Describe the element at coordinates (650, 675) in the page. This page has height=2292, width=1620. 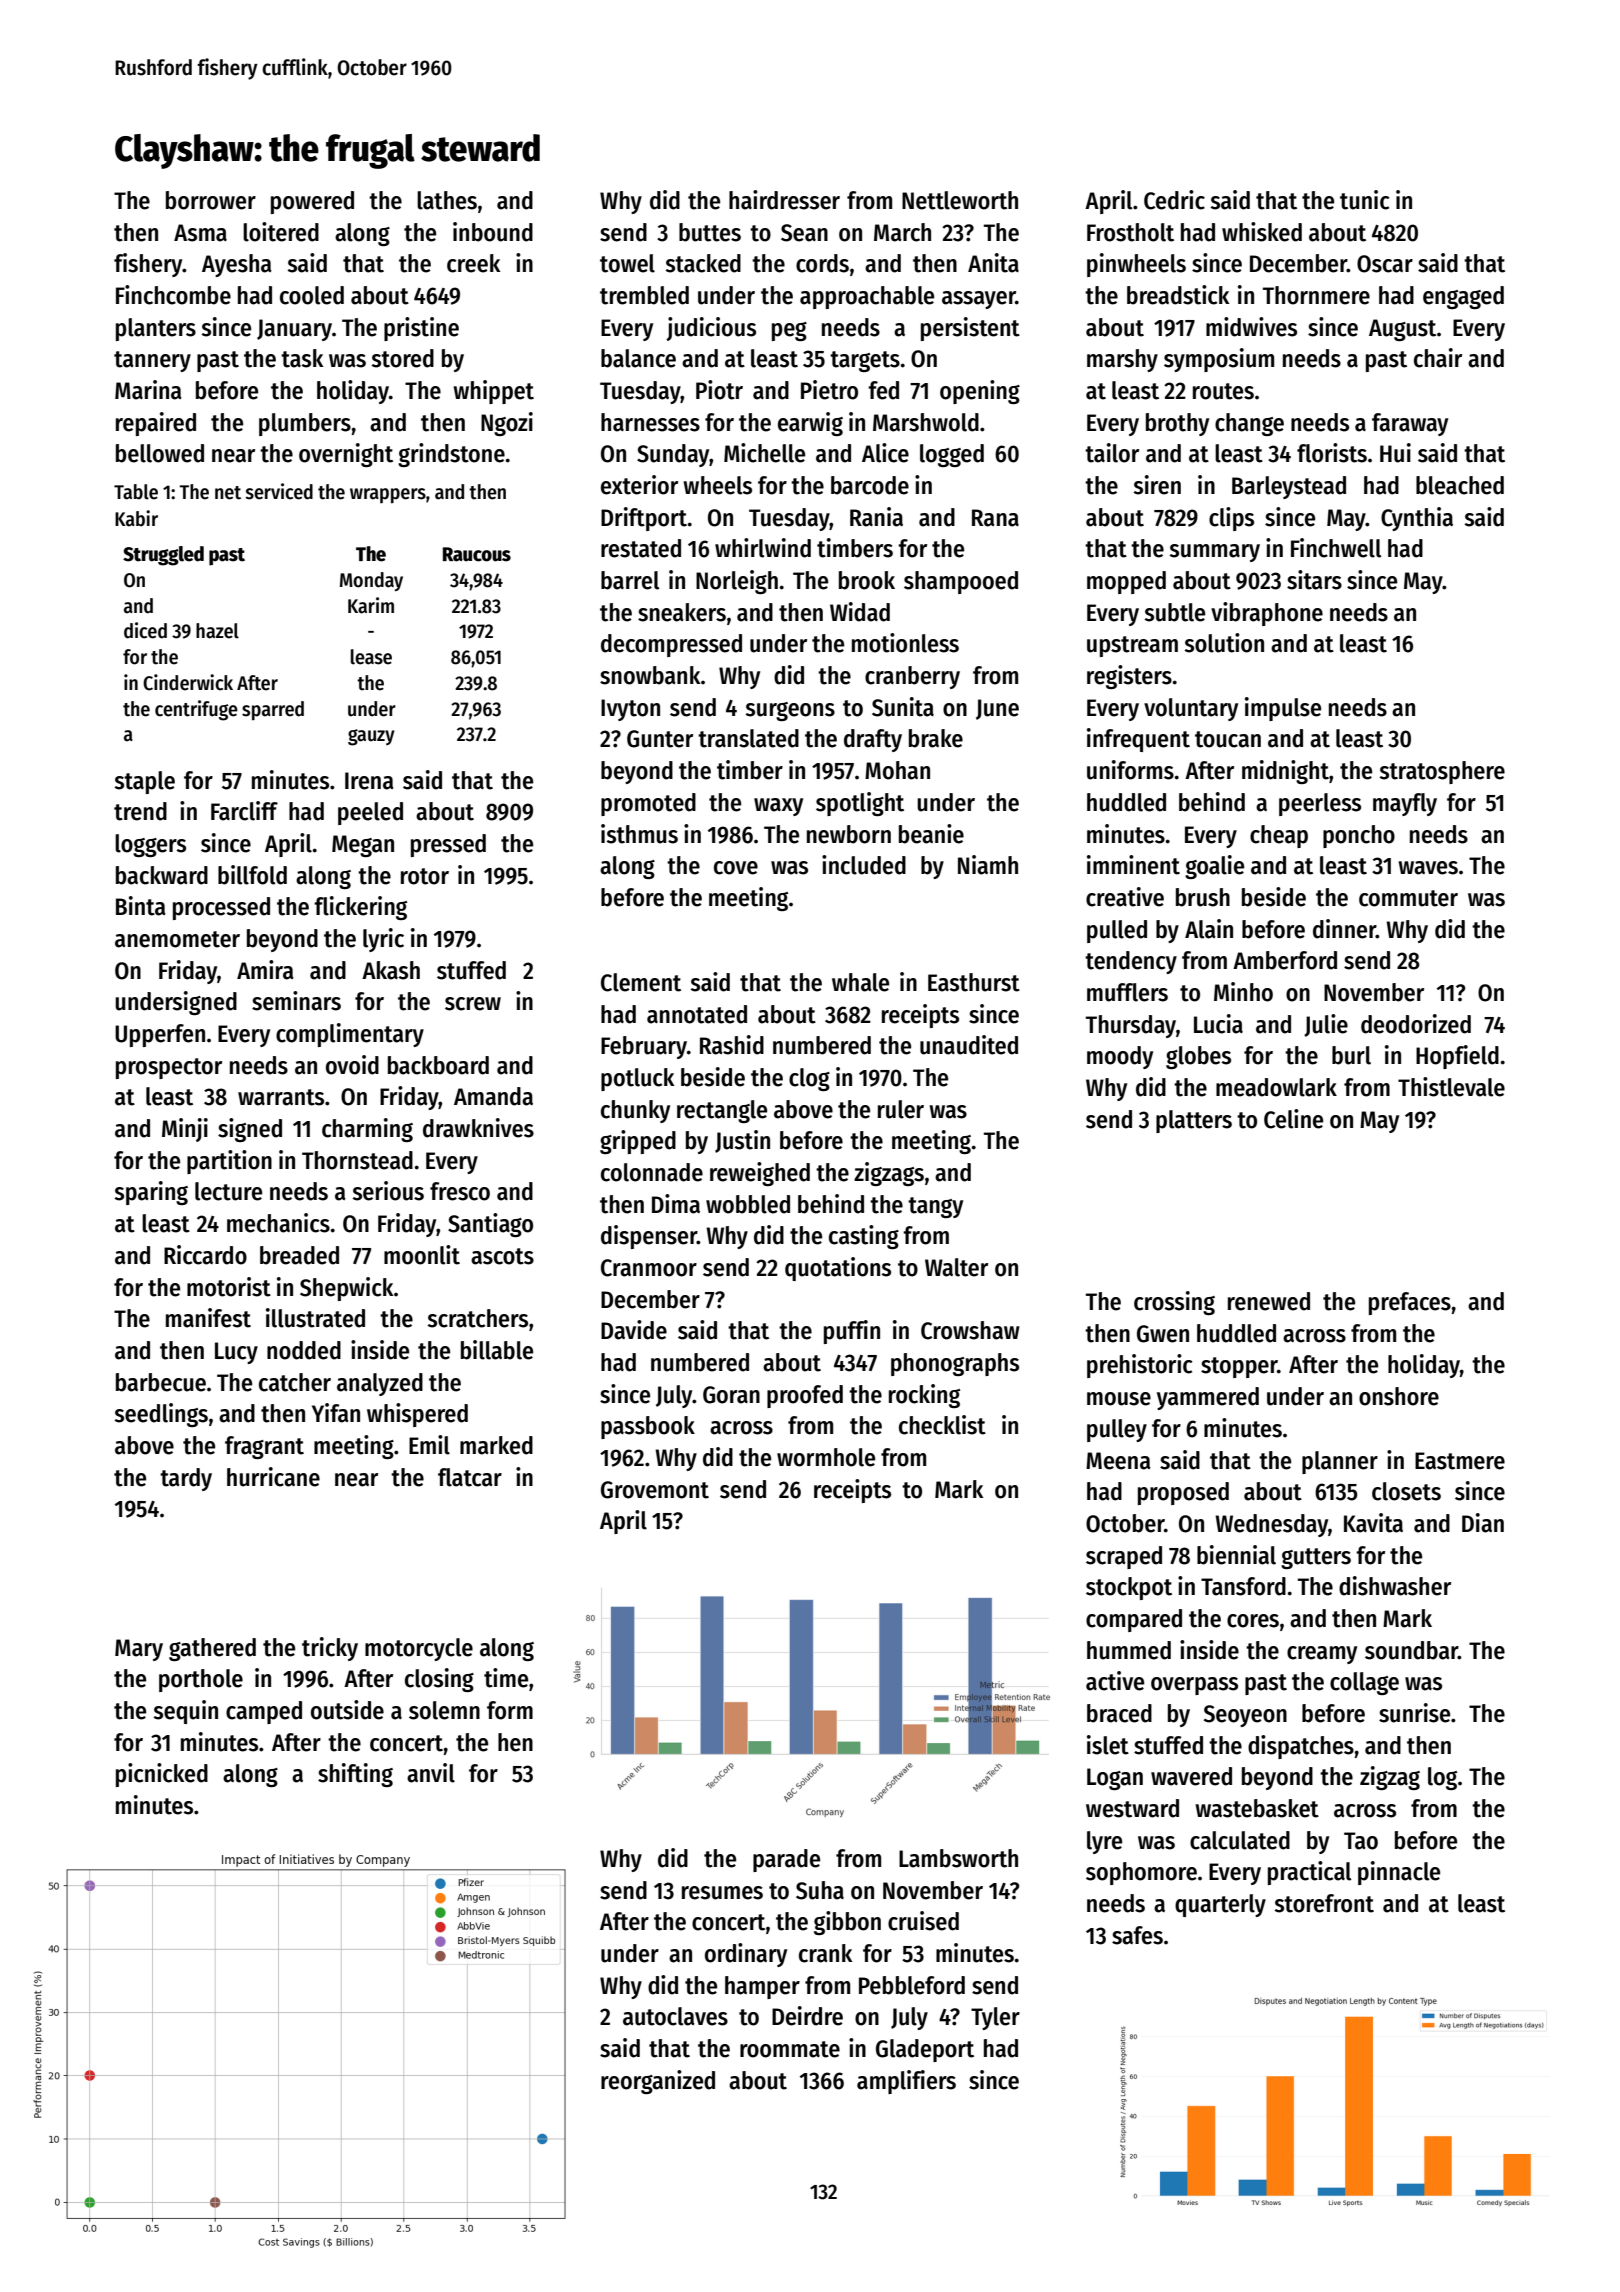
I see `snowbank` at that location.
